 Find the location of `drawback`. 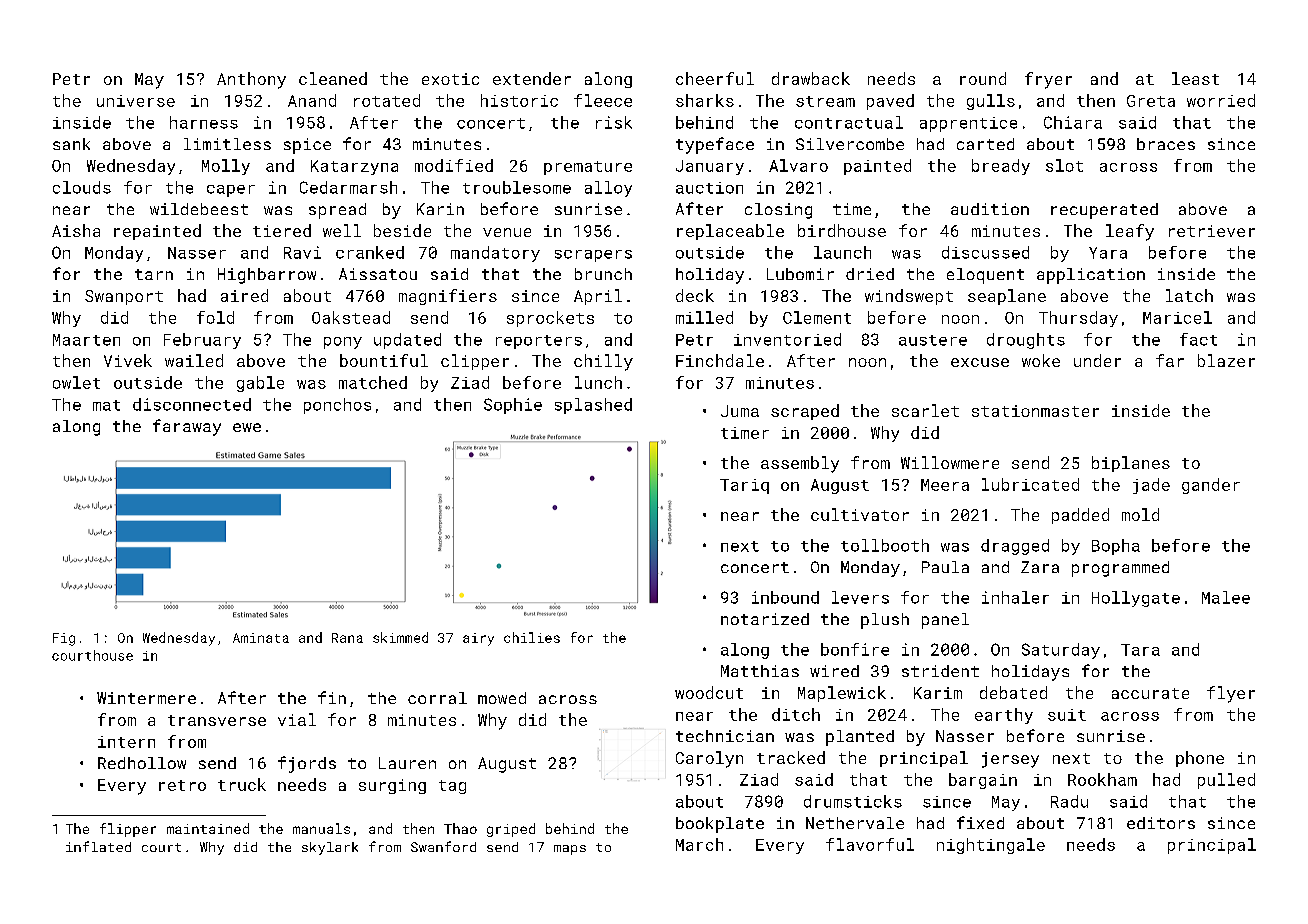

drawback is located at coordinates (811, 78).
